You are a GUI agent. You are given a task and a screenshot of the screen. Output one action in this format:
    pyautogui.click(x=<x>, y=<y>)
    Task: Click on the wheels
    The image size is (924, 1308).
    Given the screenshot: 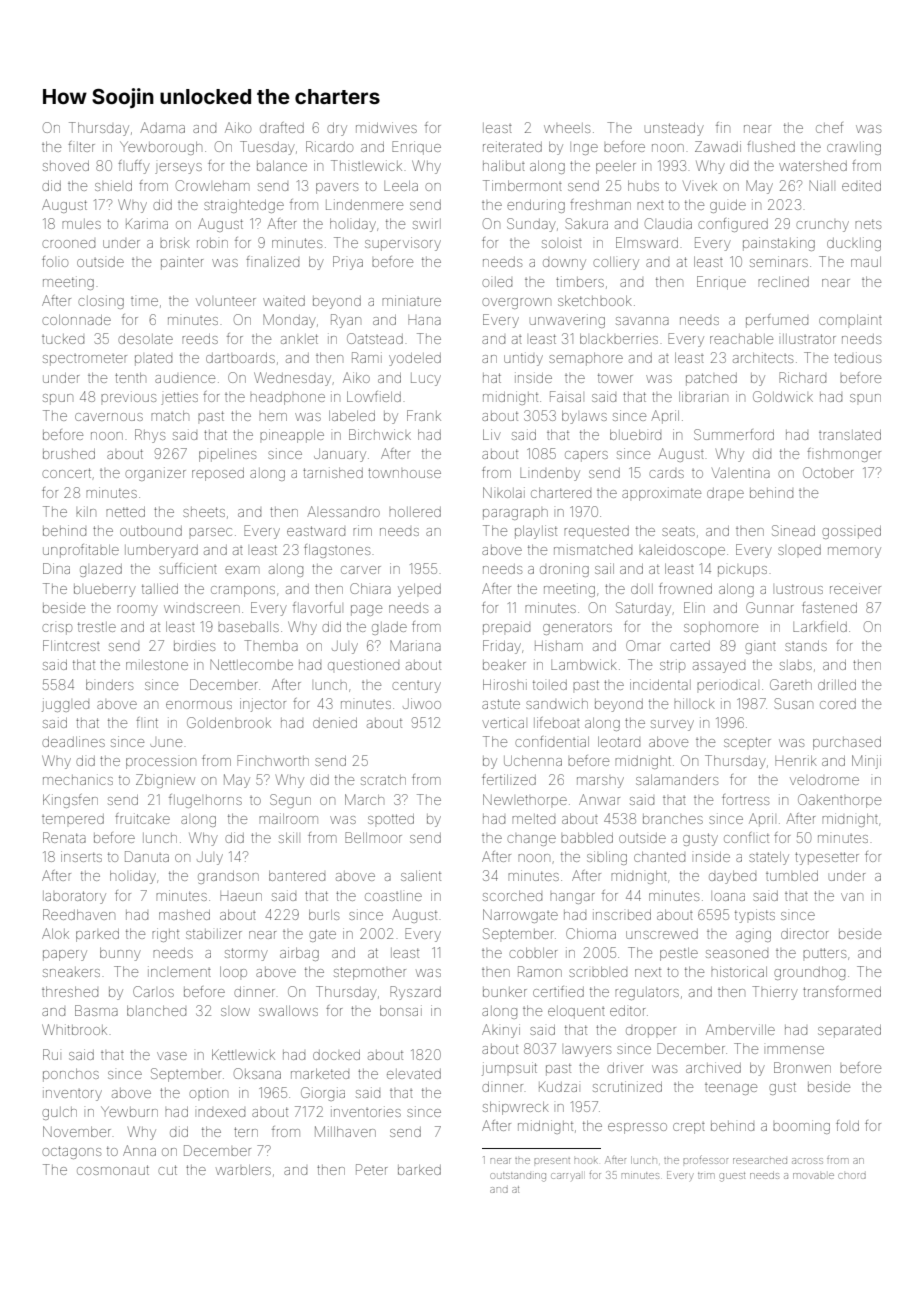 What is the action you would take?
    pyautogui.click(x=567, y=128)
